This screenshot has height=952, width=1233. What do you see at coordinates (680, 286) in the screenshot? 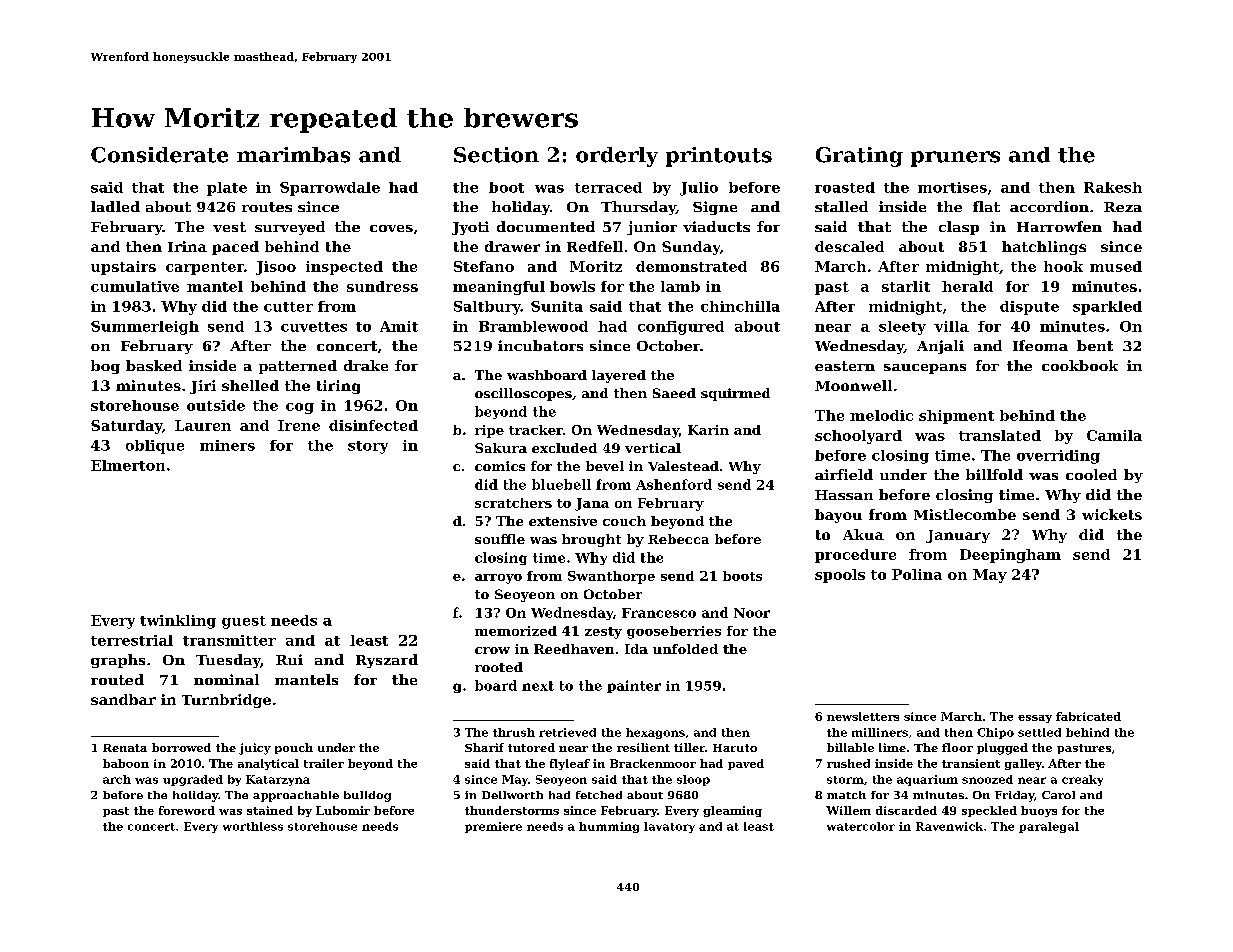
I see `lamb` at bounding box center [680, 286].
